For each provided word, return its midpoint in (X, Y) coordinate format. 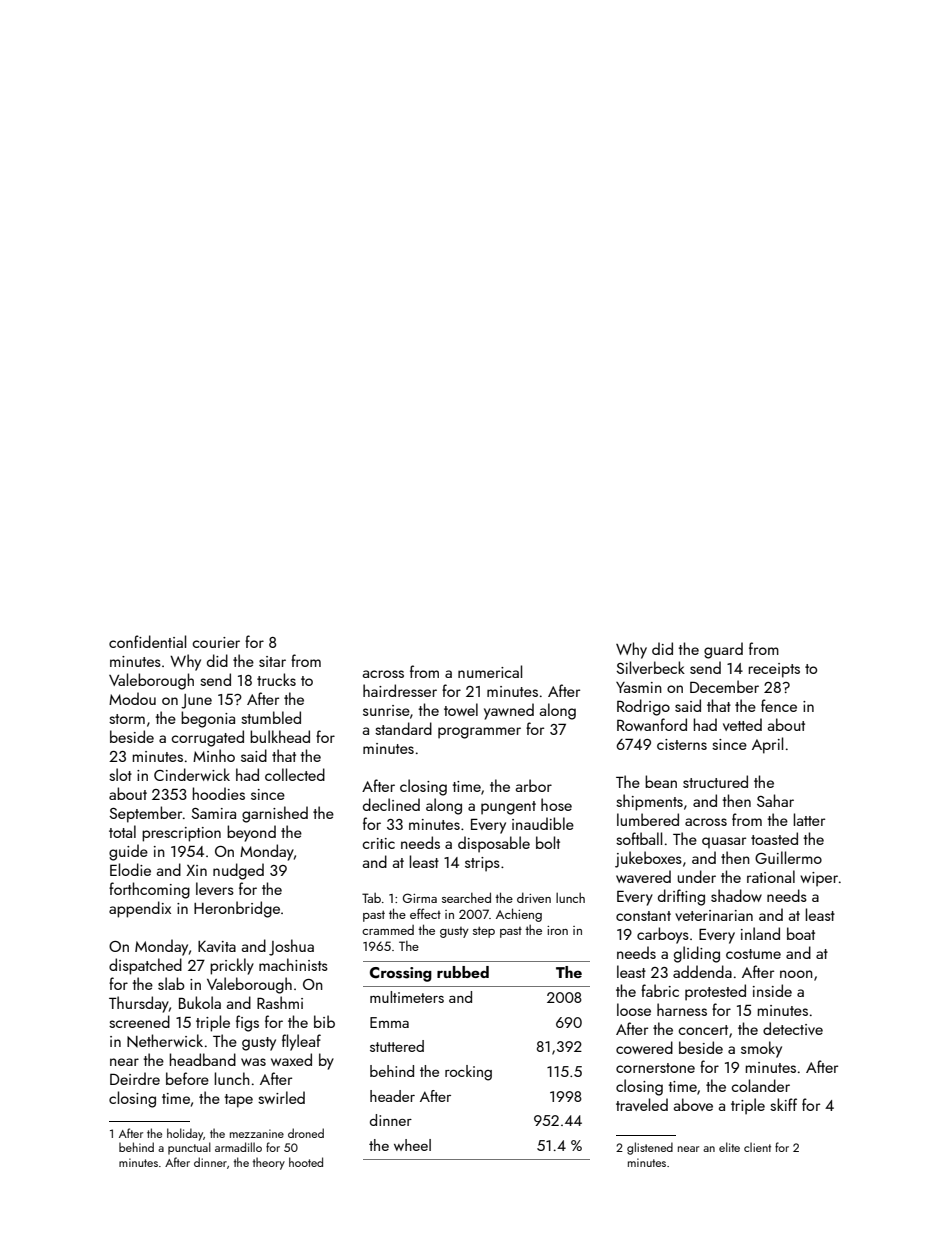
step (484, 932)
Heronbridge (237, 909)
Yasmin (639, 687)
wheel (412, 1145)
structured (715, 781)
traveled (642, 1104)
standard (403, 728)
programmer (479, 733)
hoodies (219, 793)
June (196, 701)
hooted (306, 1162)
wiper (819, 879)
